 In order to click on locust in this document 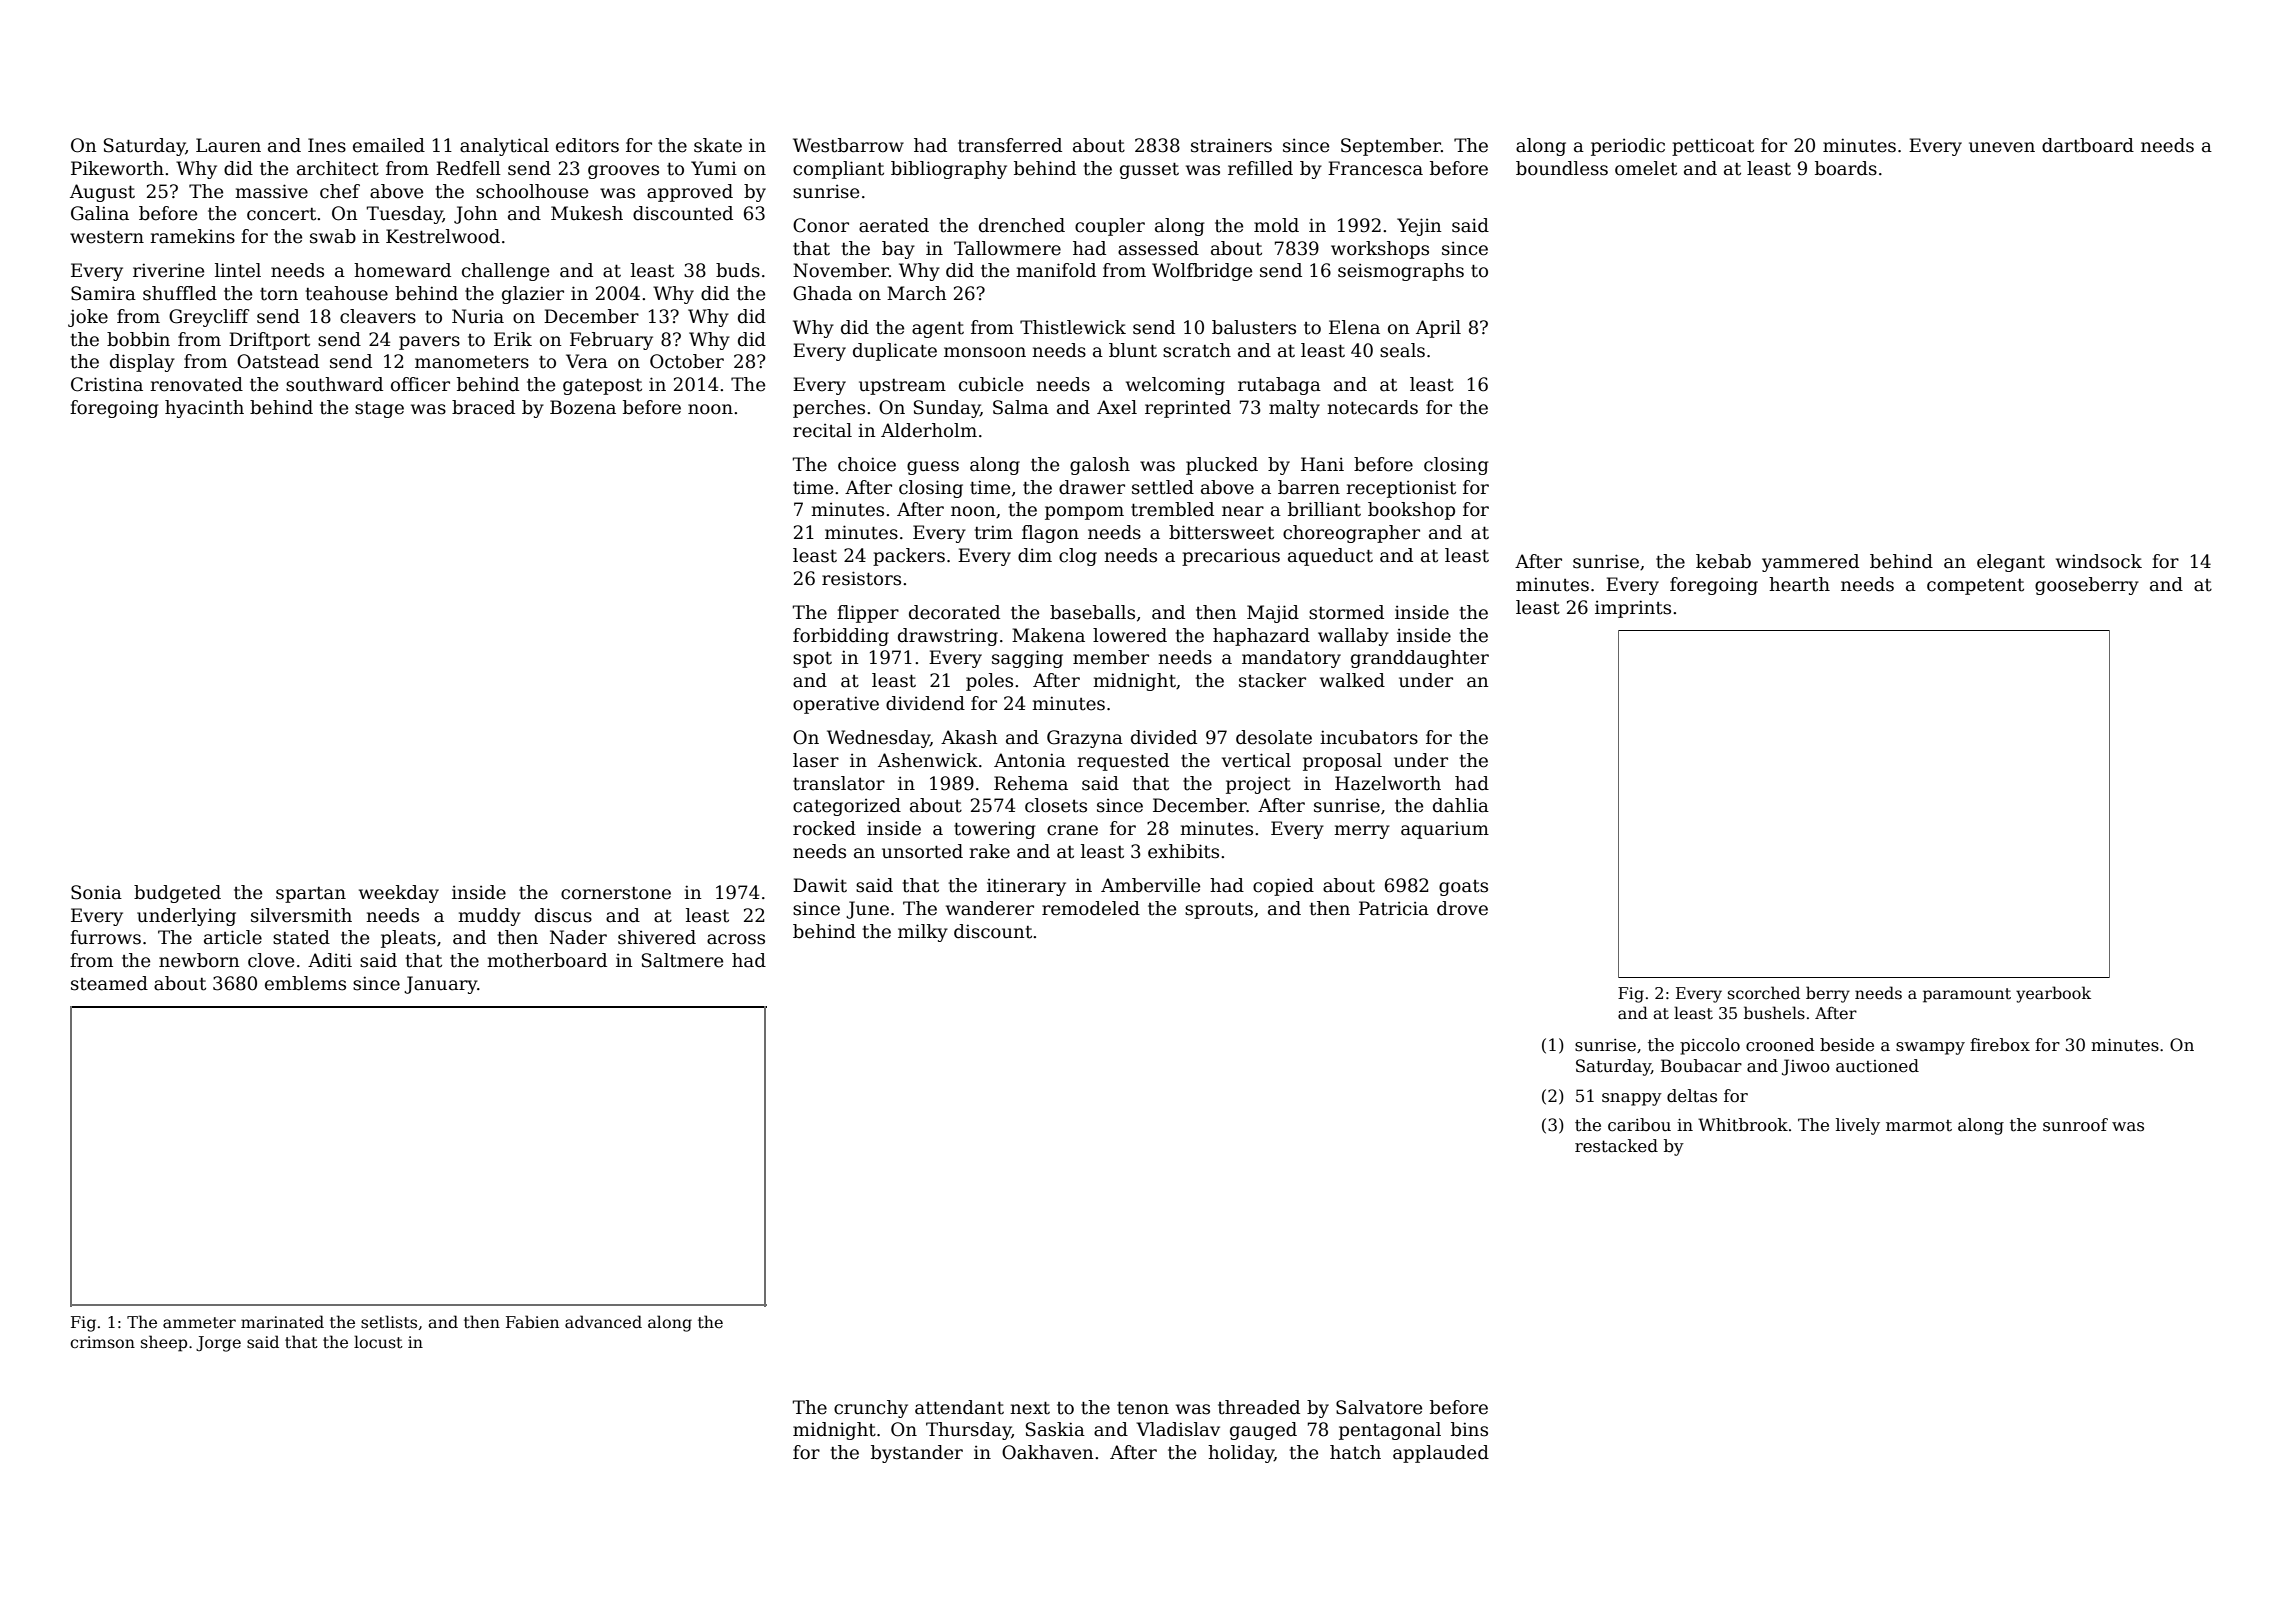, I will do `click(378, 1342)`.
